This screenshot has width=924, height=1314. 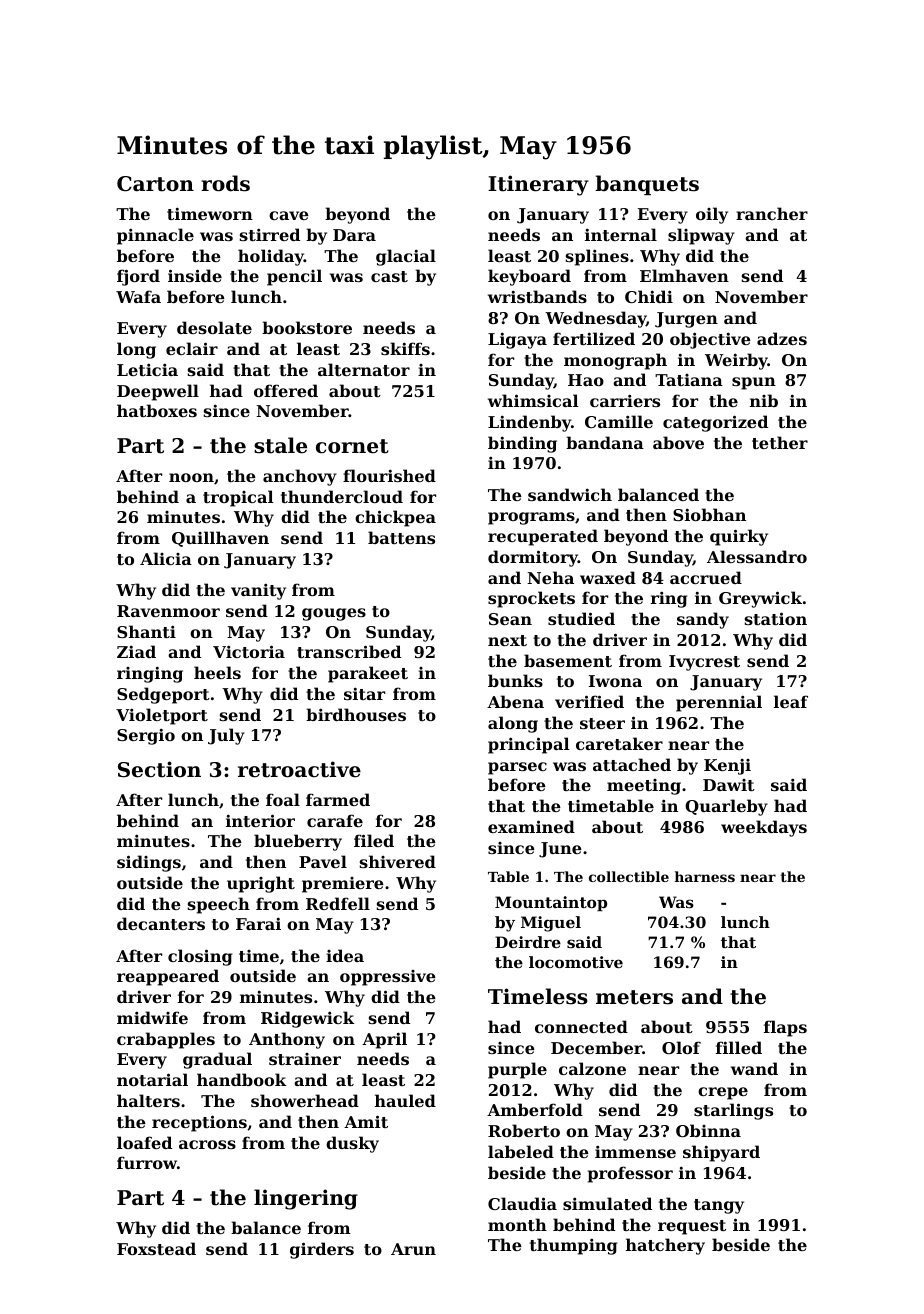 What do you see at coordinates (413, 1249) in the screenshot?
I see `Arun` at bounding box center [413, 1249].
